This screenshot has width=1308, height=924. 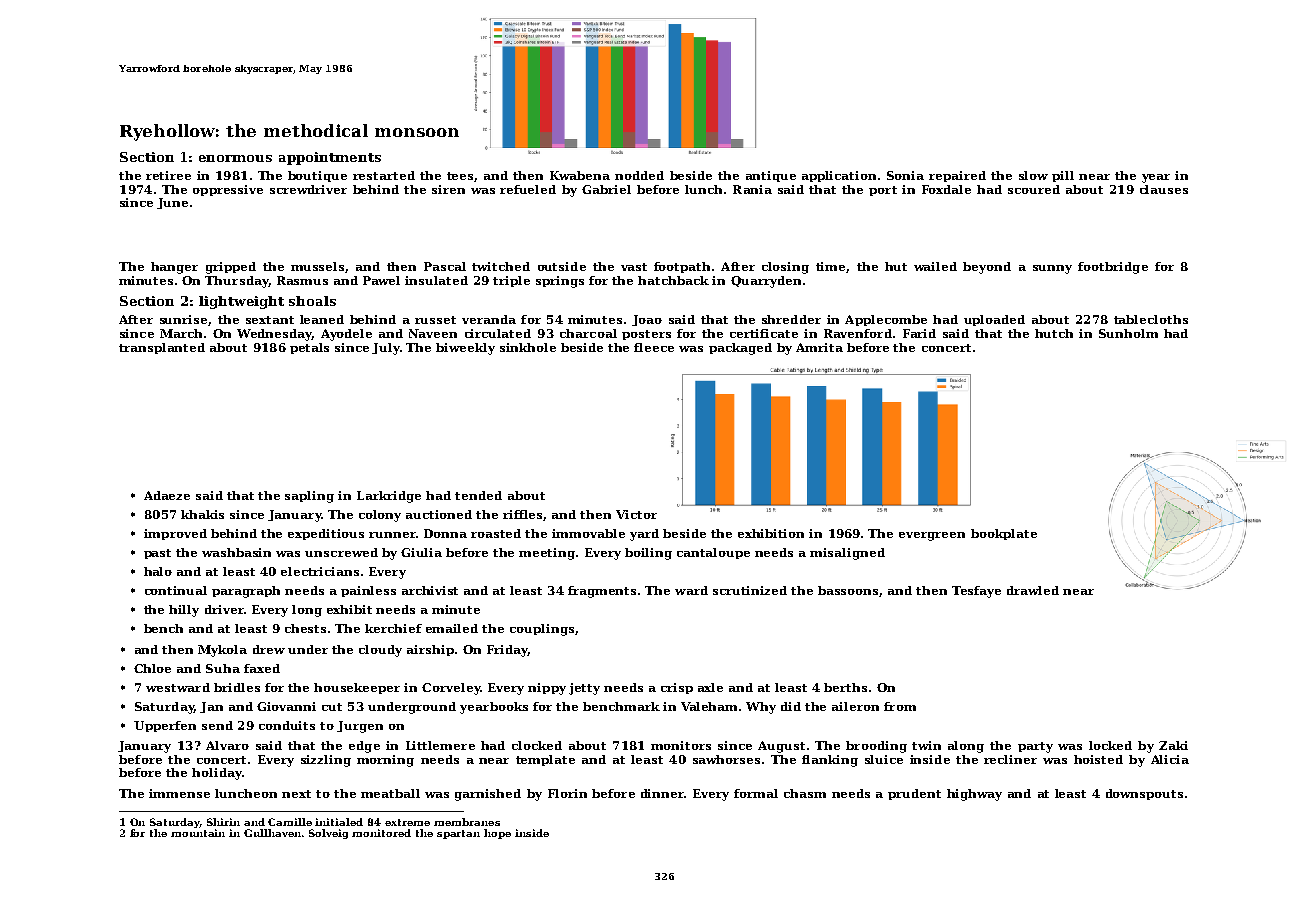 I want to click on Victor, so click(x=636, y=514).
